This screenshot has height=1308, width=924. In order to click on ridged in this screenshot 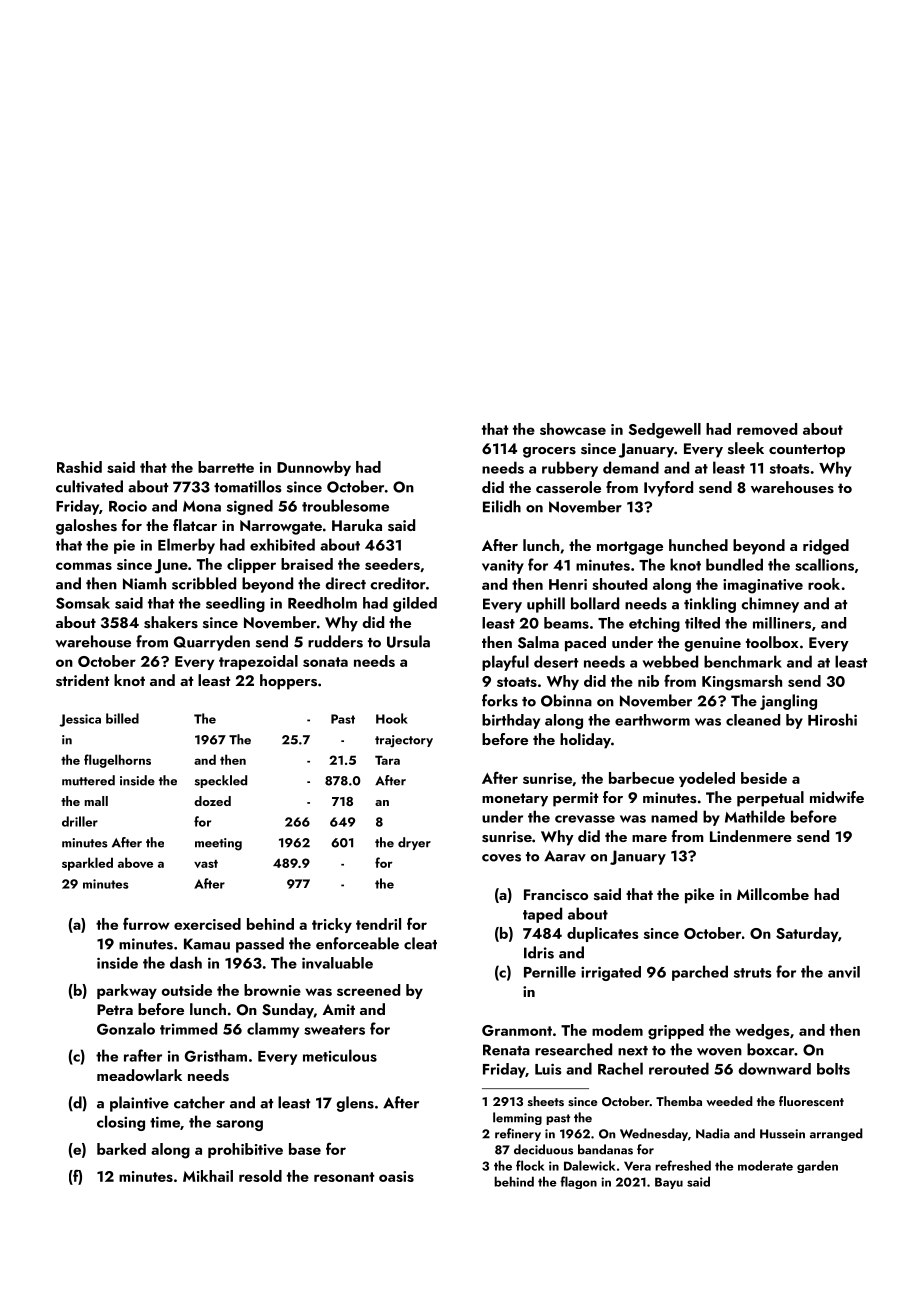, I will do `click(826, 547)`.
